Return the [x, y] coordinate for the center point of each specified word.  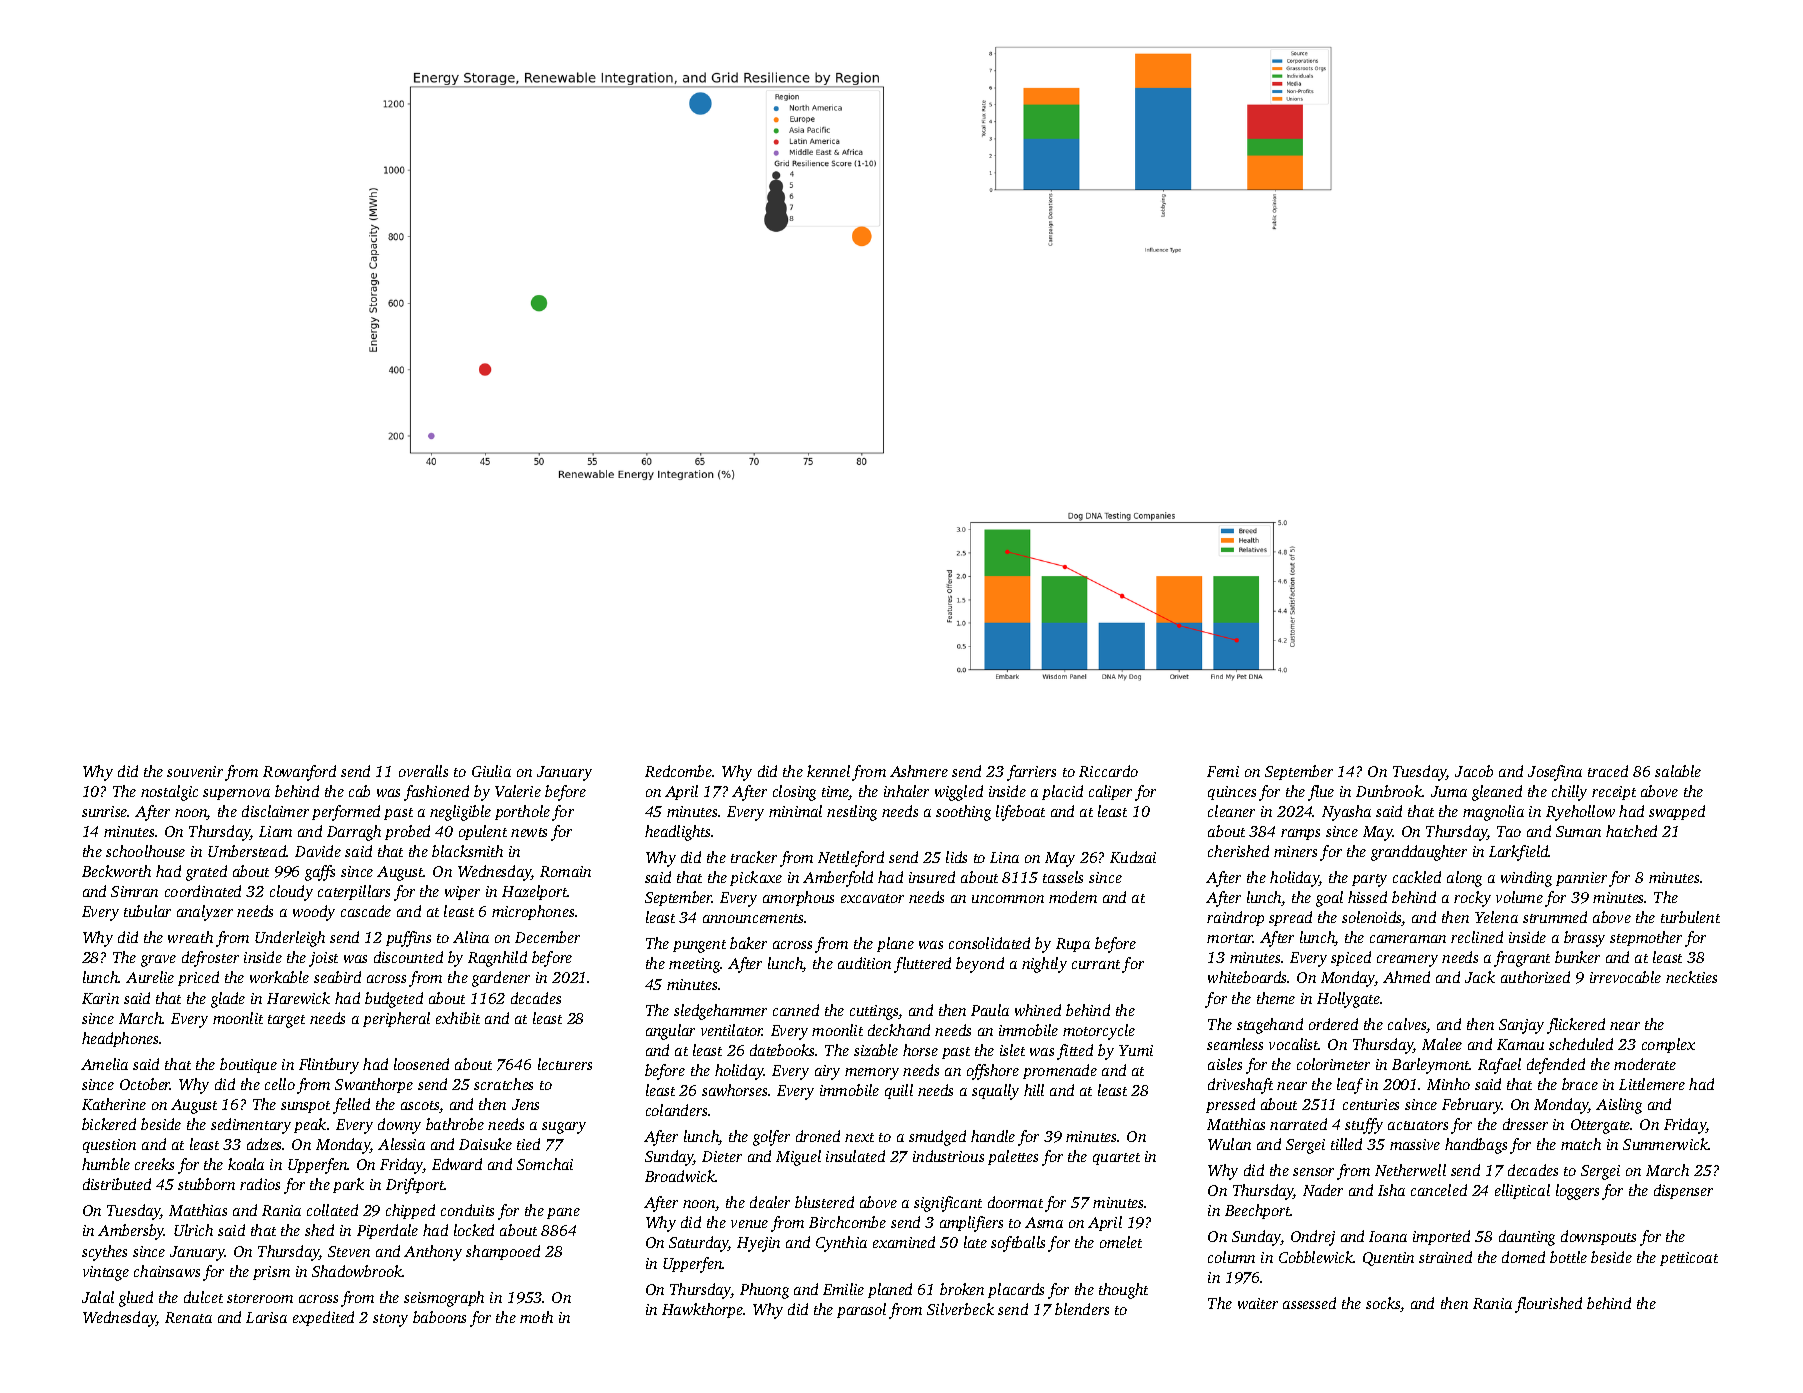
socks [1383, 1304]
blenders [1082, 1309]
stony [390, 1320]
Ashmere [919, 771]
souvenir [195, 771]
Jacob [1474, 771]
